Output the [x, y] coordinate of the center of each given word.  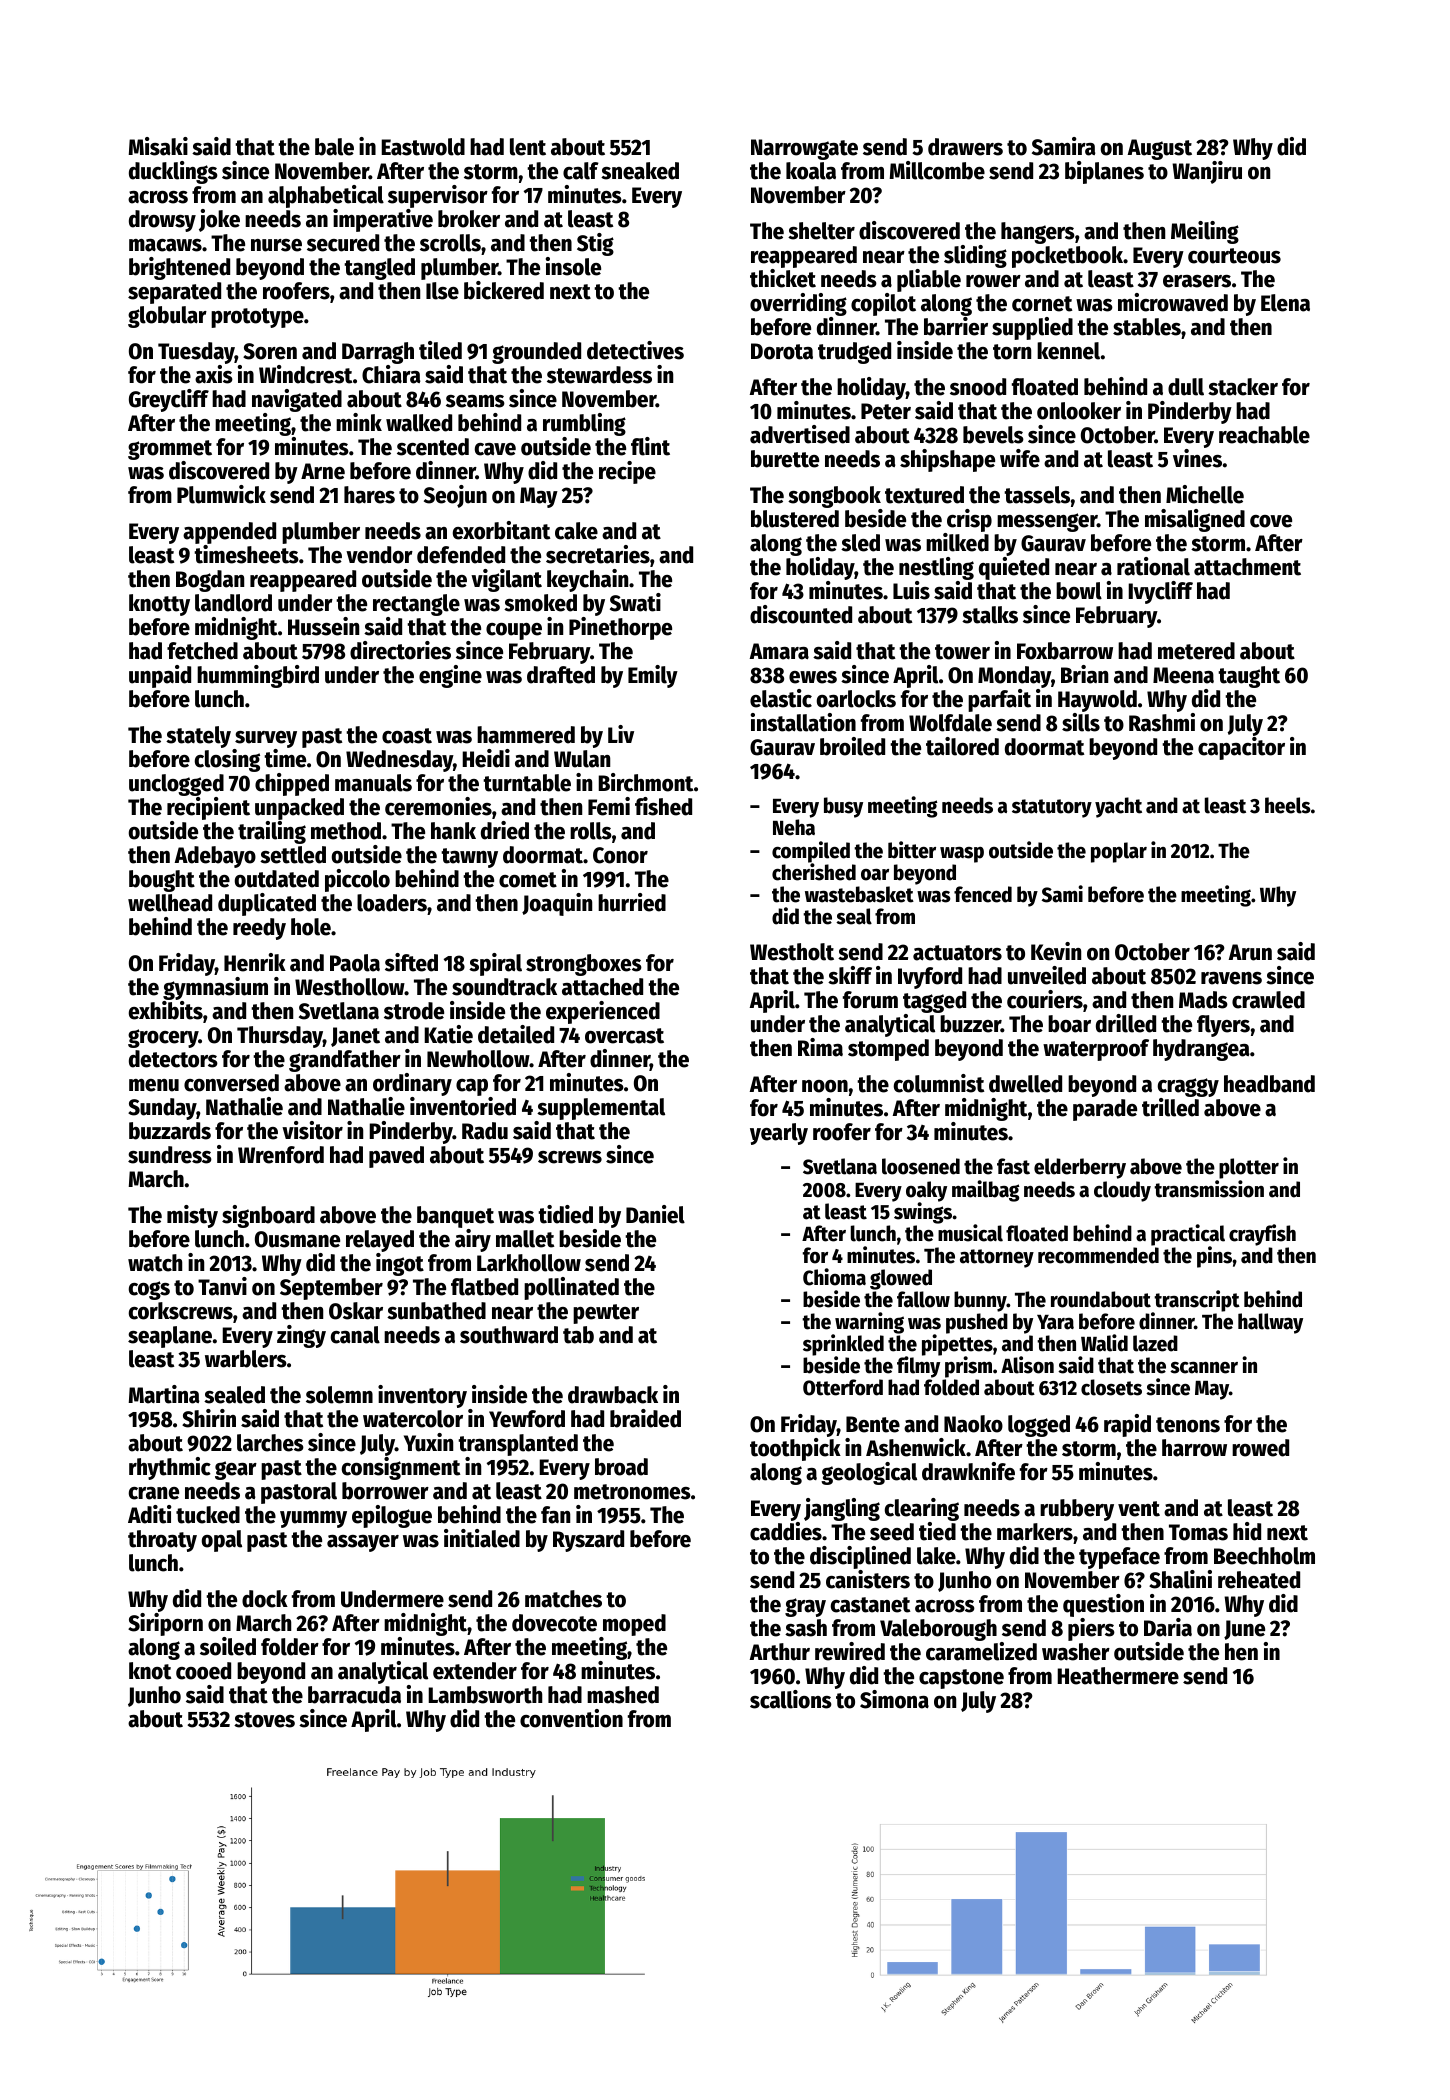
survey [266, 739]
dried [505, 830]
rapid [1127, 1425]
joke [219, 220]
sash [806, 1628]
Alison [1027, 1365]
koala [811, 171]
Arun [1250, 952]
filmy [918, 1367]
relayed [380, 1241]
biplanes [1104, 172]
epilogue [392, 1516]
